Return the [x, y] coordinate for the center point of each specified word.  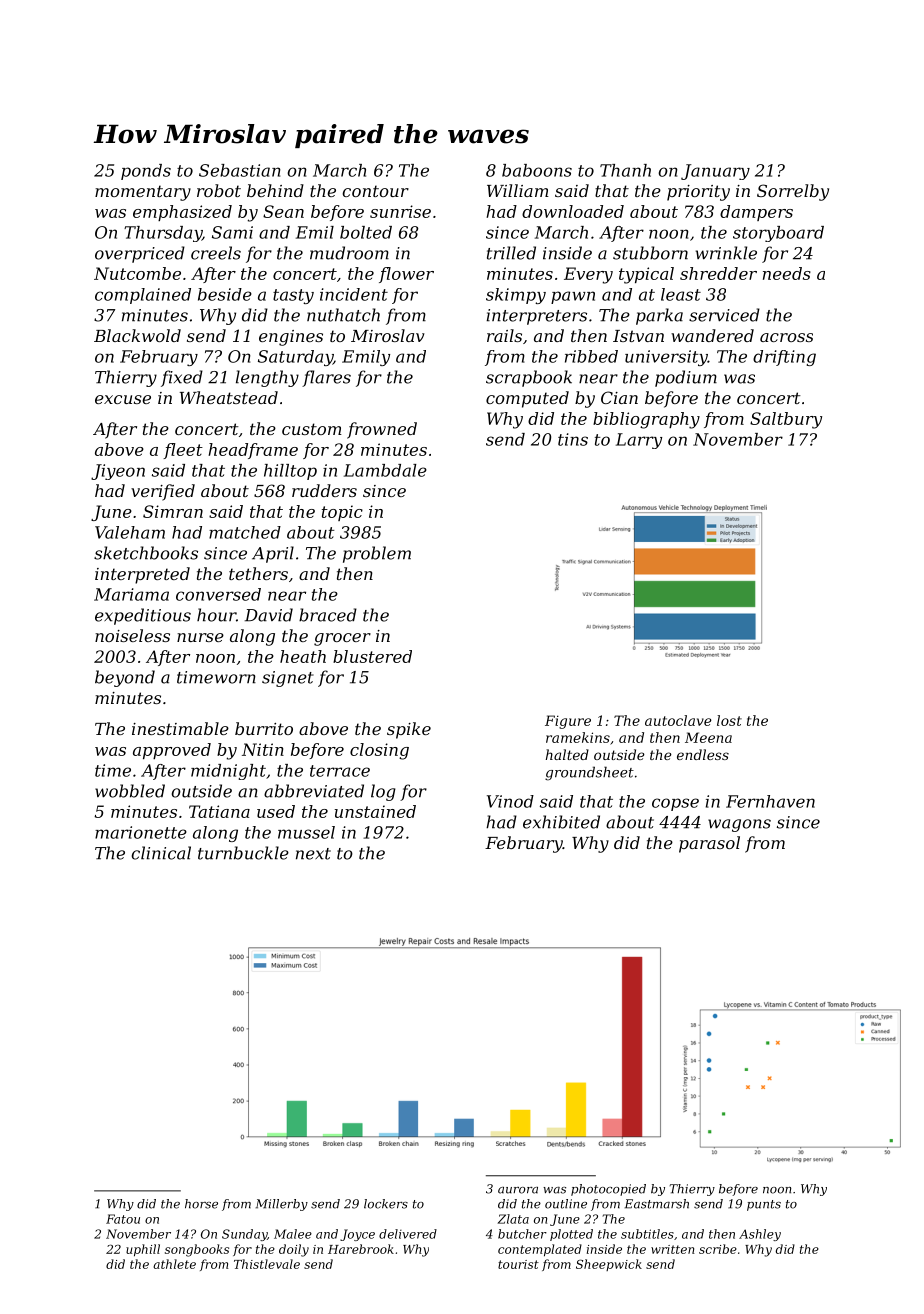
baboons [537, 170]
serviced [724, 315]
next [313, 854]
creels [216, 253]
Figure [568, 722]
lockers [386, 1204]
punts [764, 1205]
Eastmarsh [657, 1204]
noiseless [132, 635]
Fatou [123, 1219]
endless [703, 754]
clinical [161, 853]
